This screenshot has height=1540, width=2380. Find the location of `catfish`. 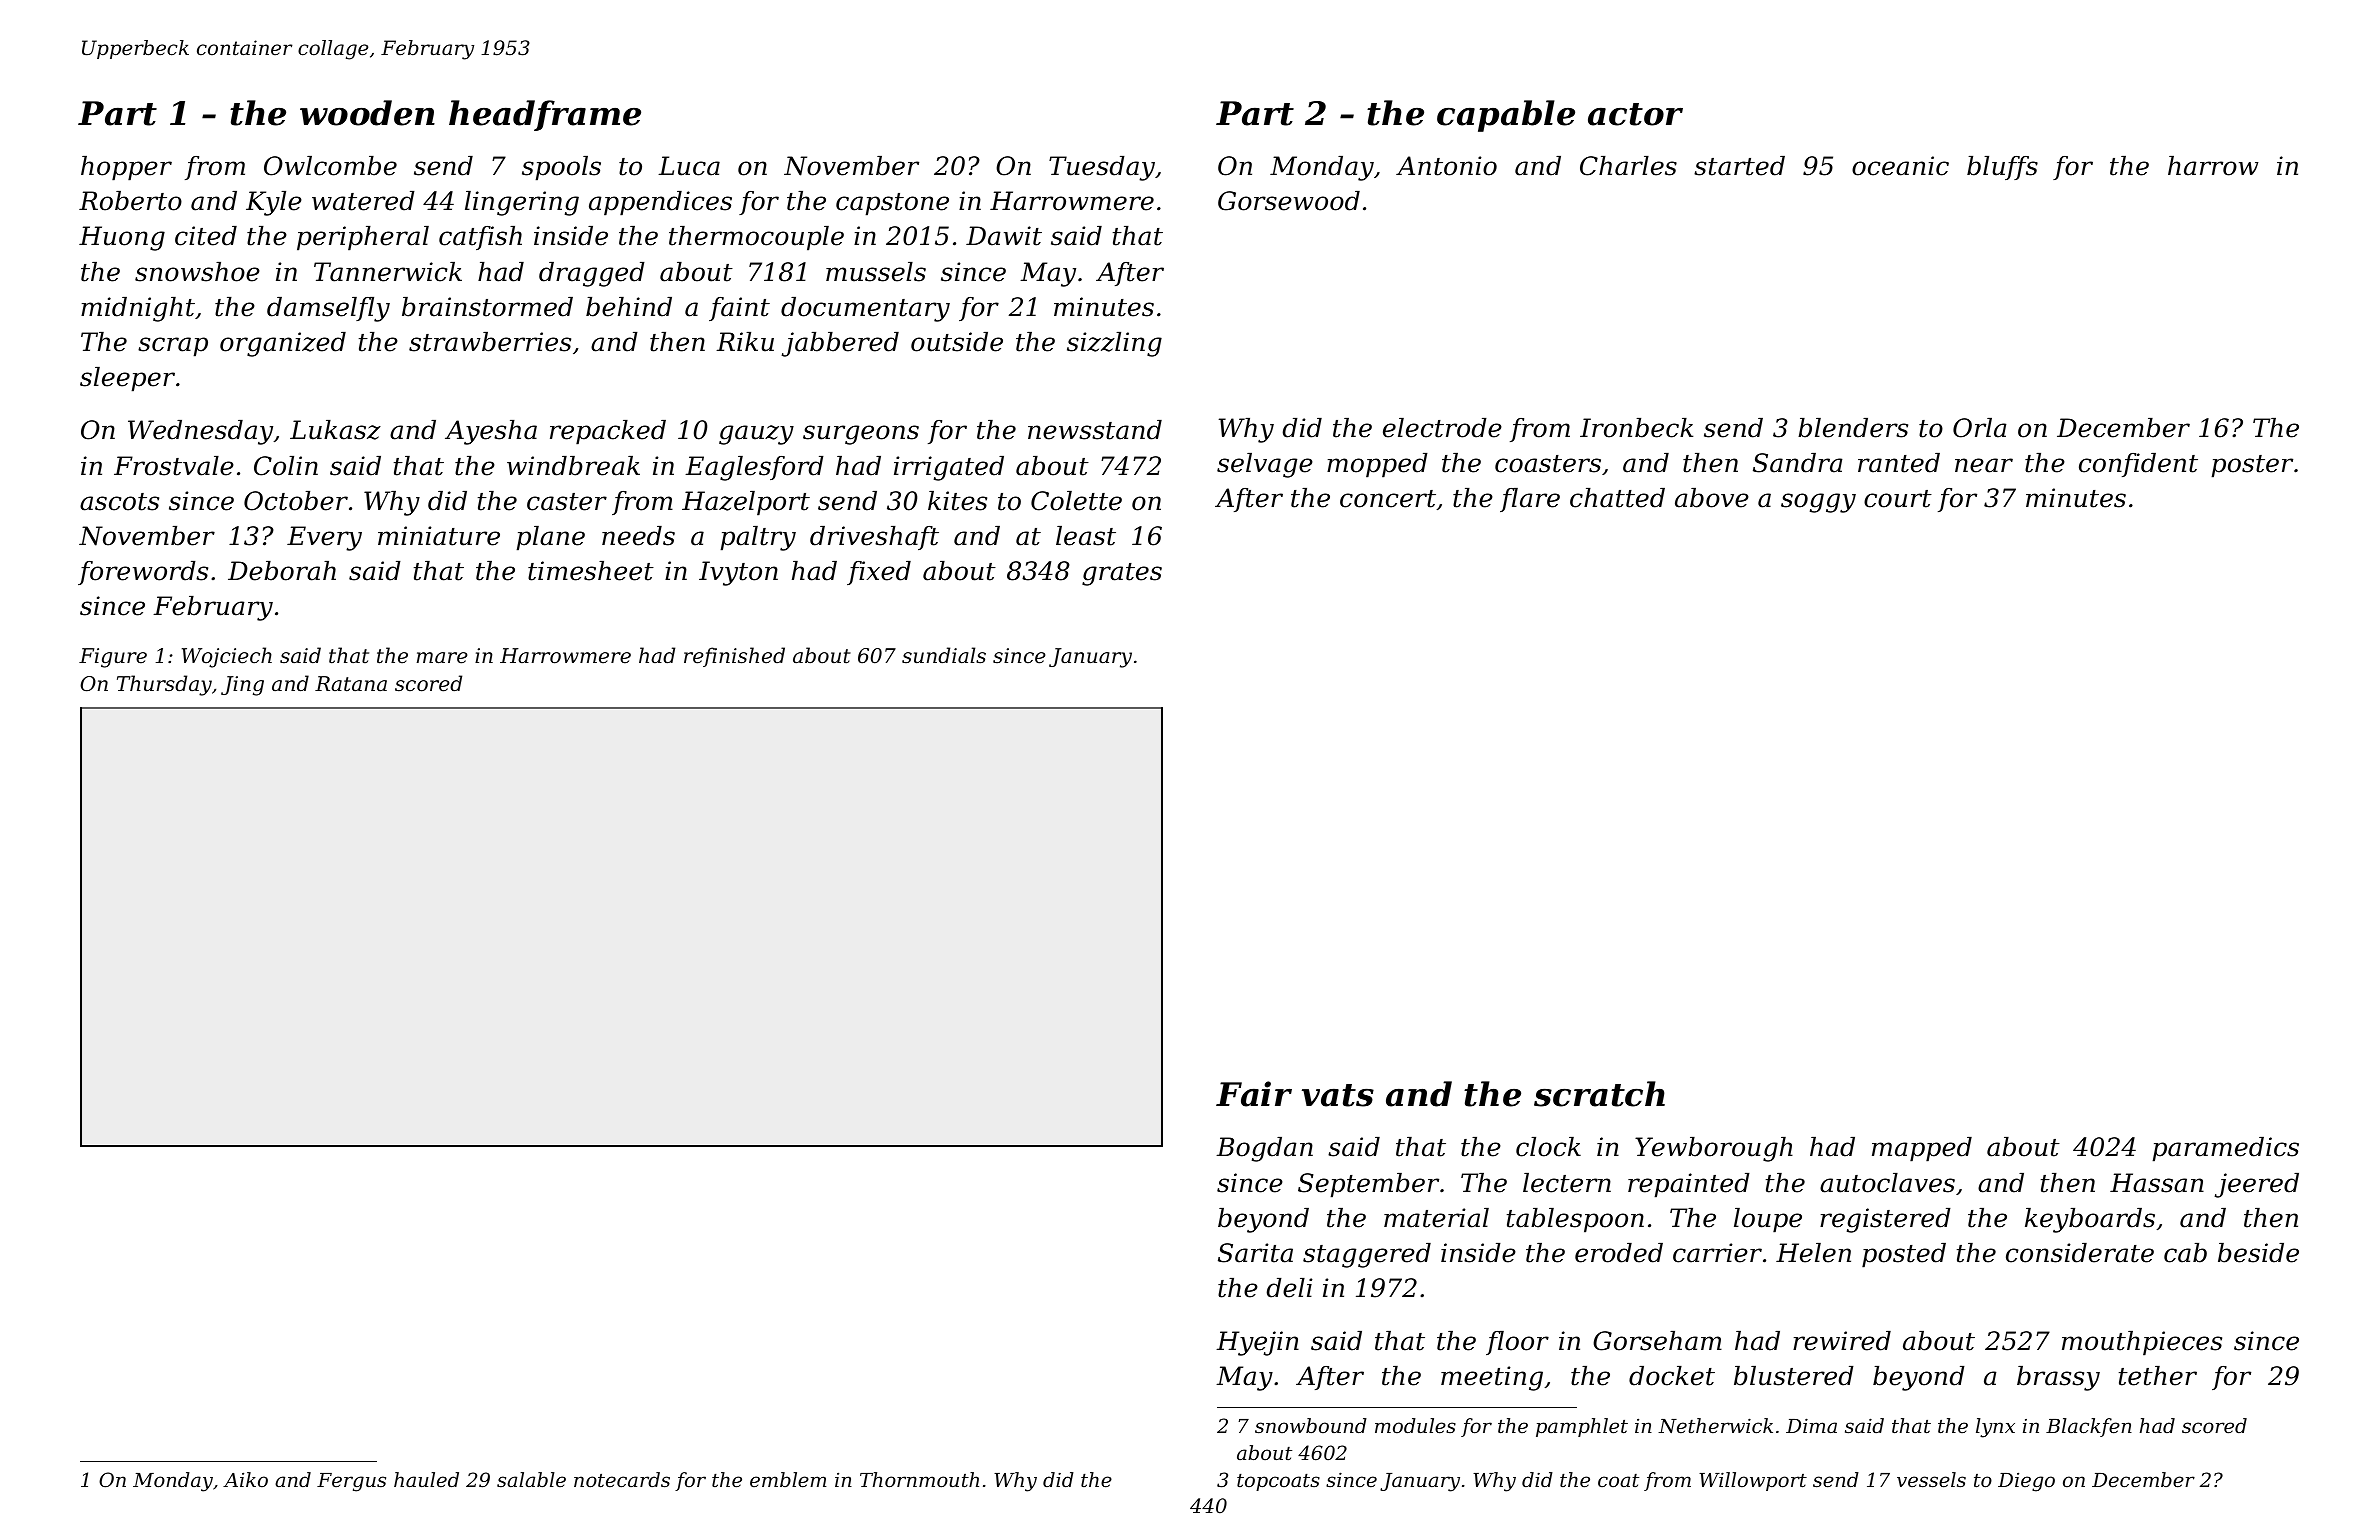

catfish is located at coordinates (480, 238).
